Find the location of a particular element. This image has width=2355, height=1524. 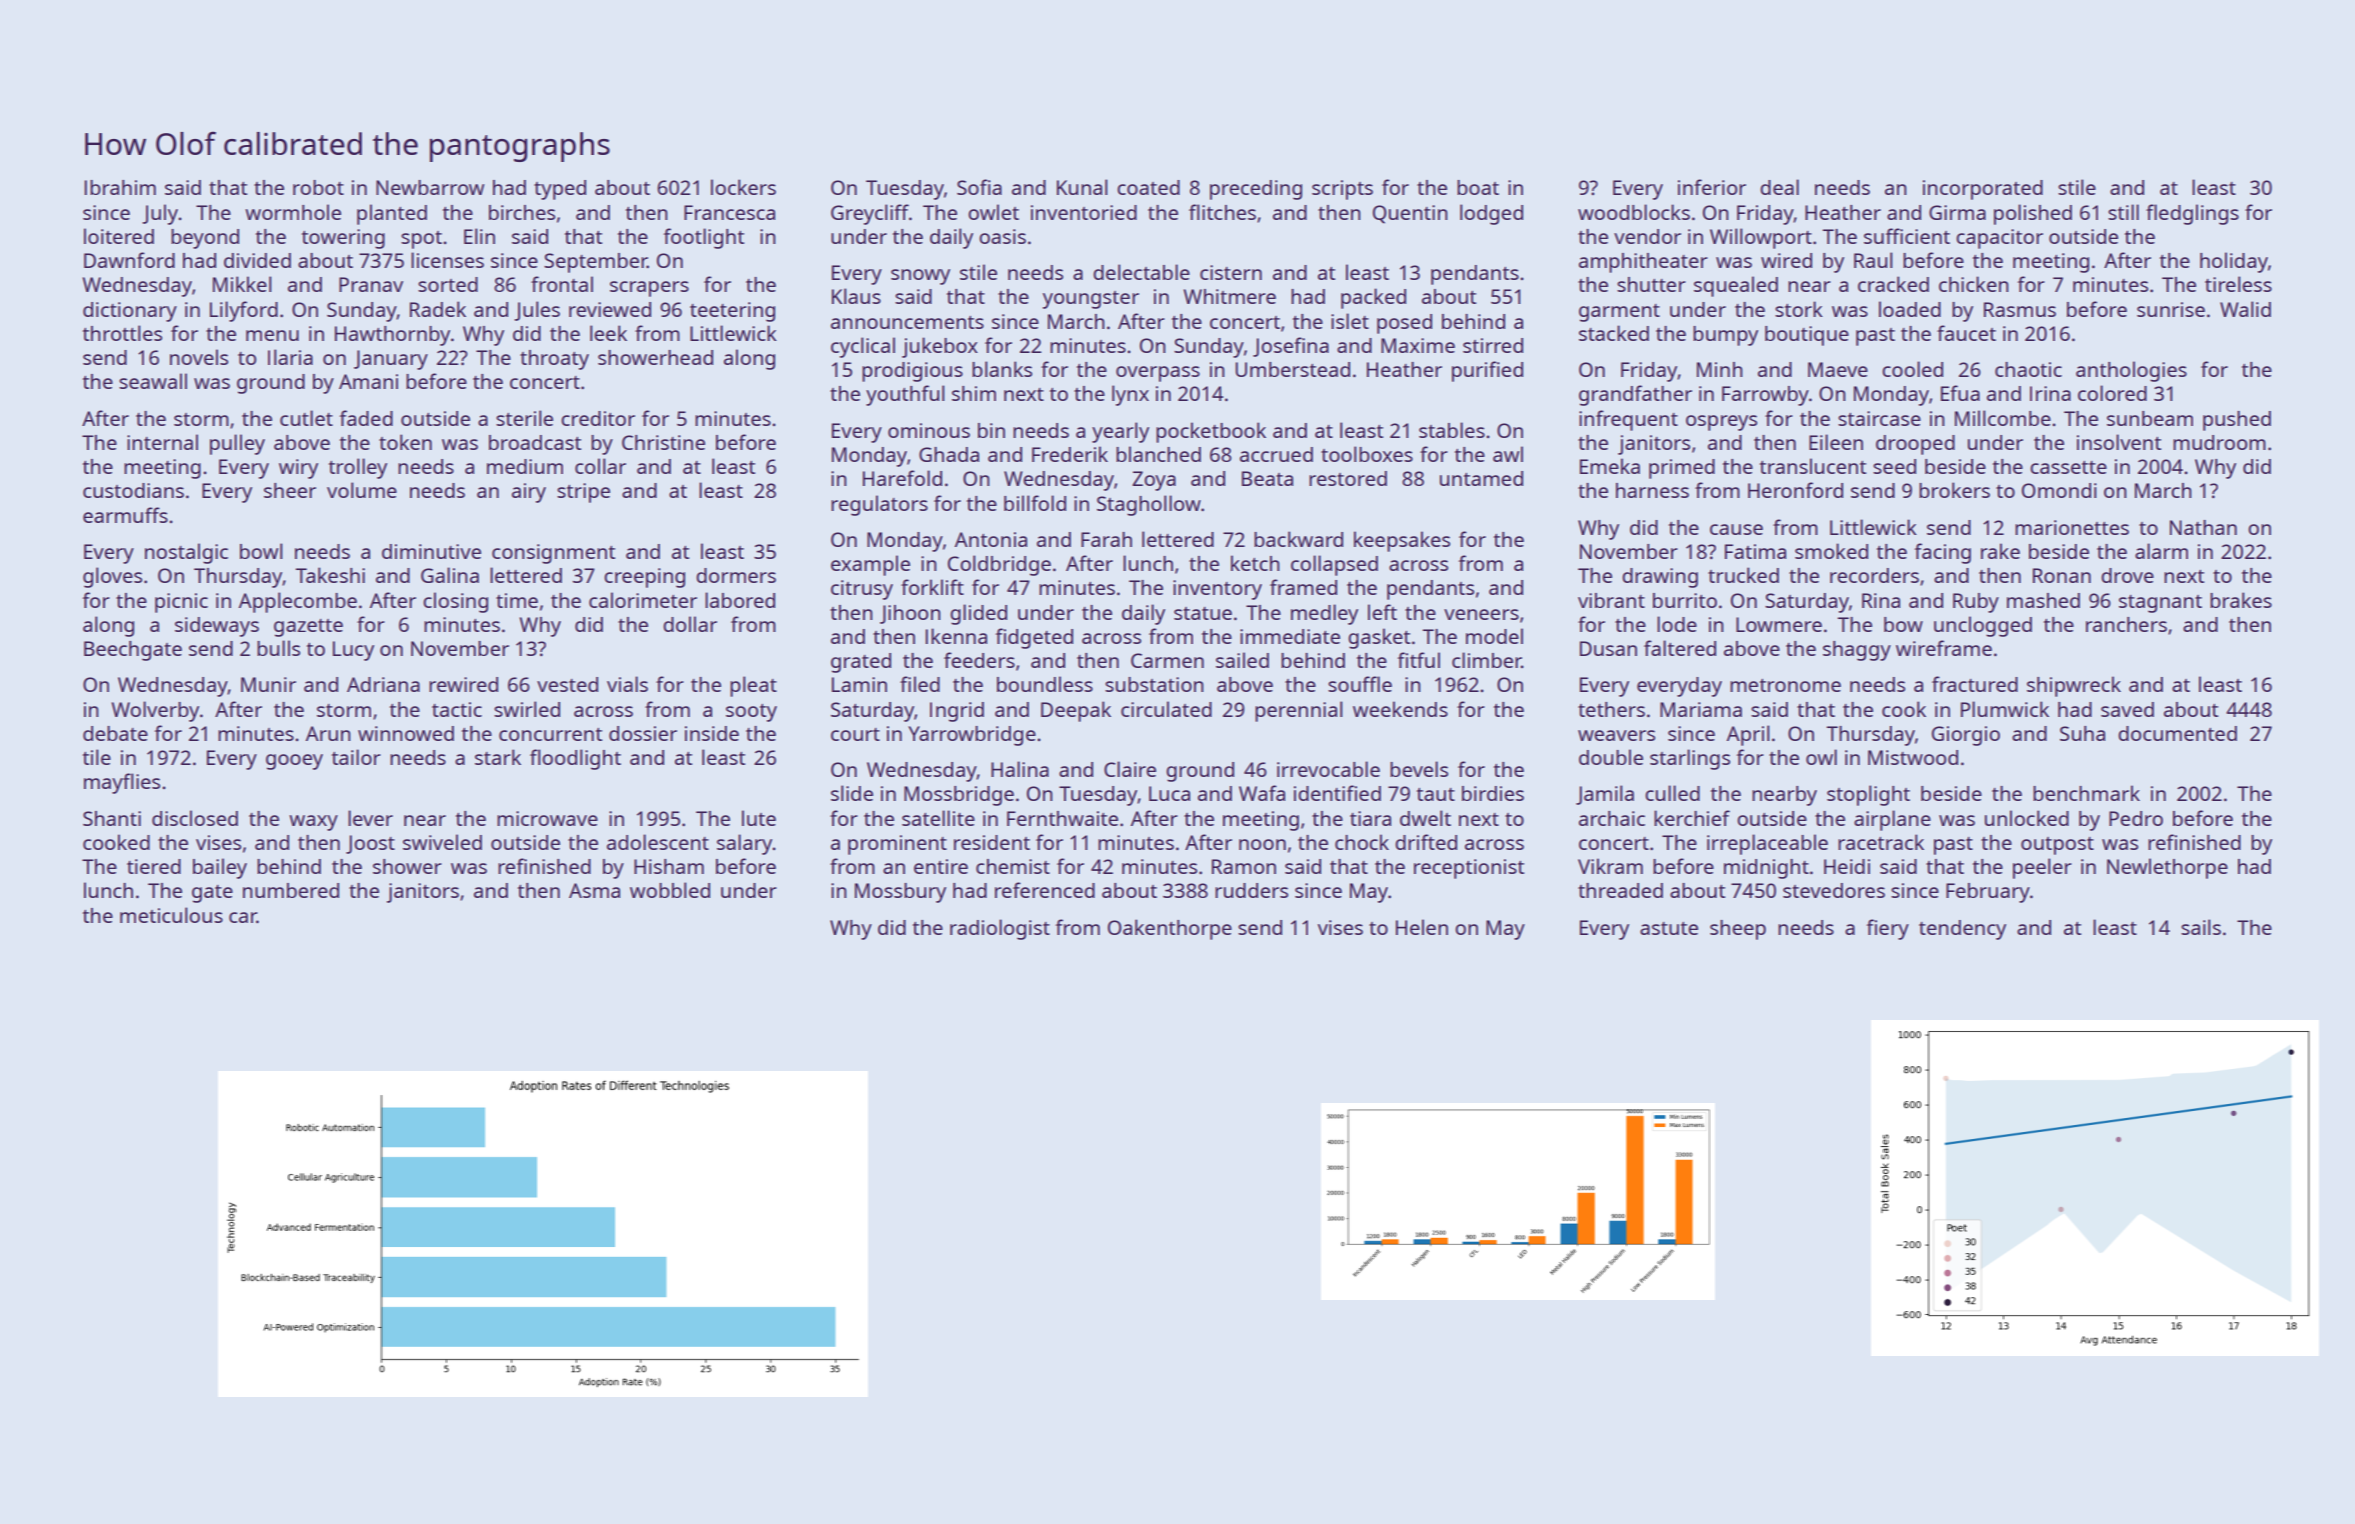

stevedores is located at coordinates (1834, 890).
